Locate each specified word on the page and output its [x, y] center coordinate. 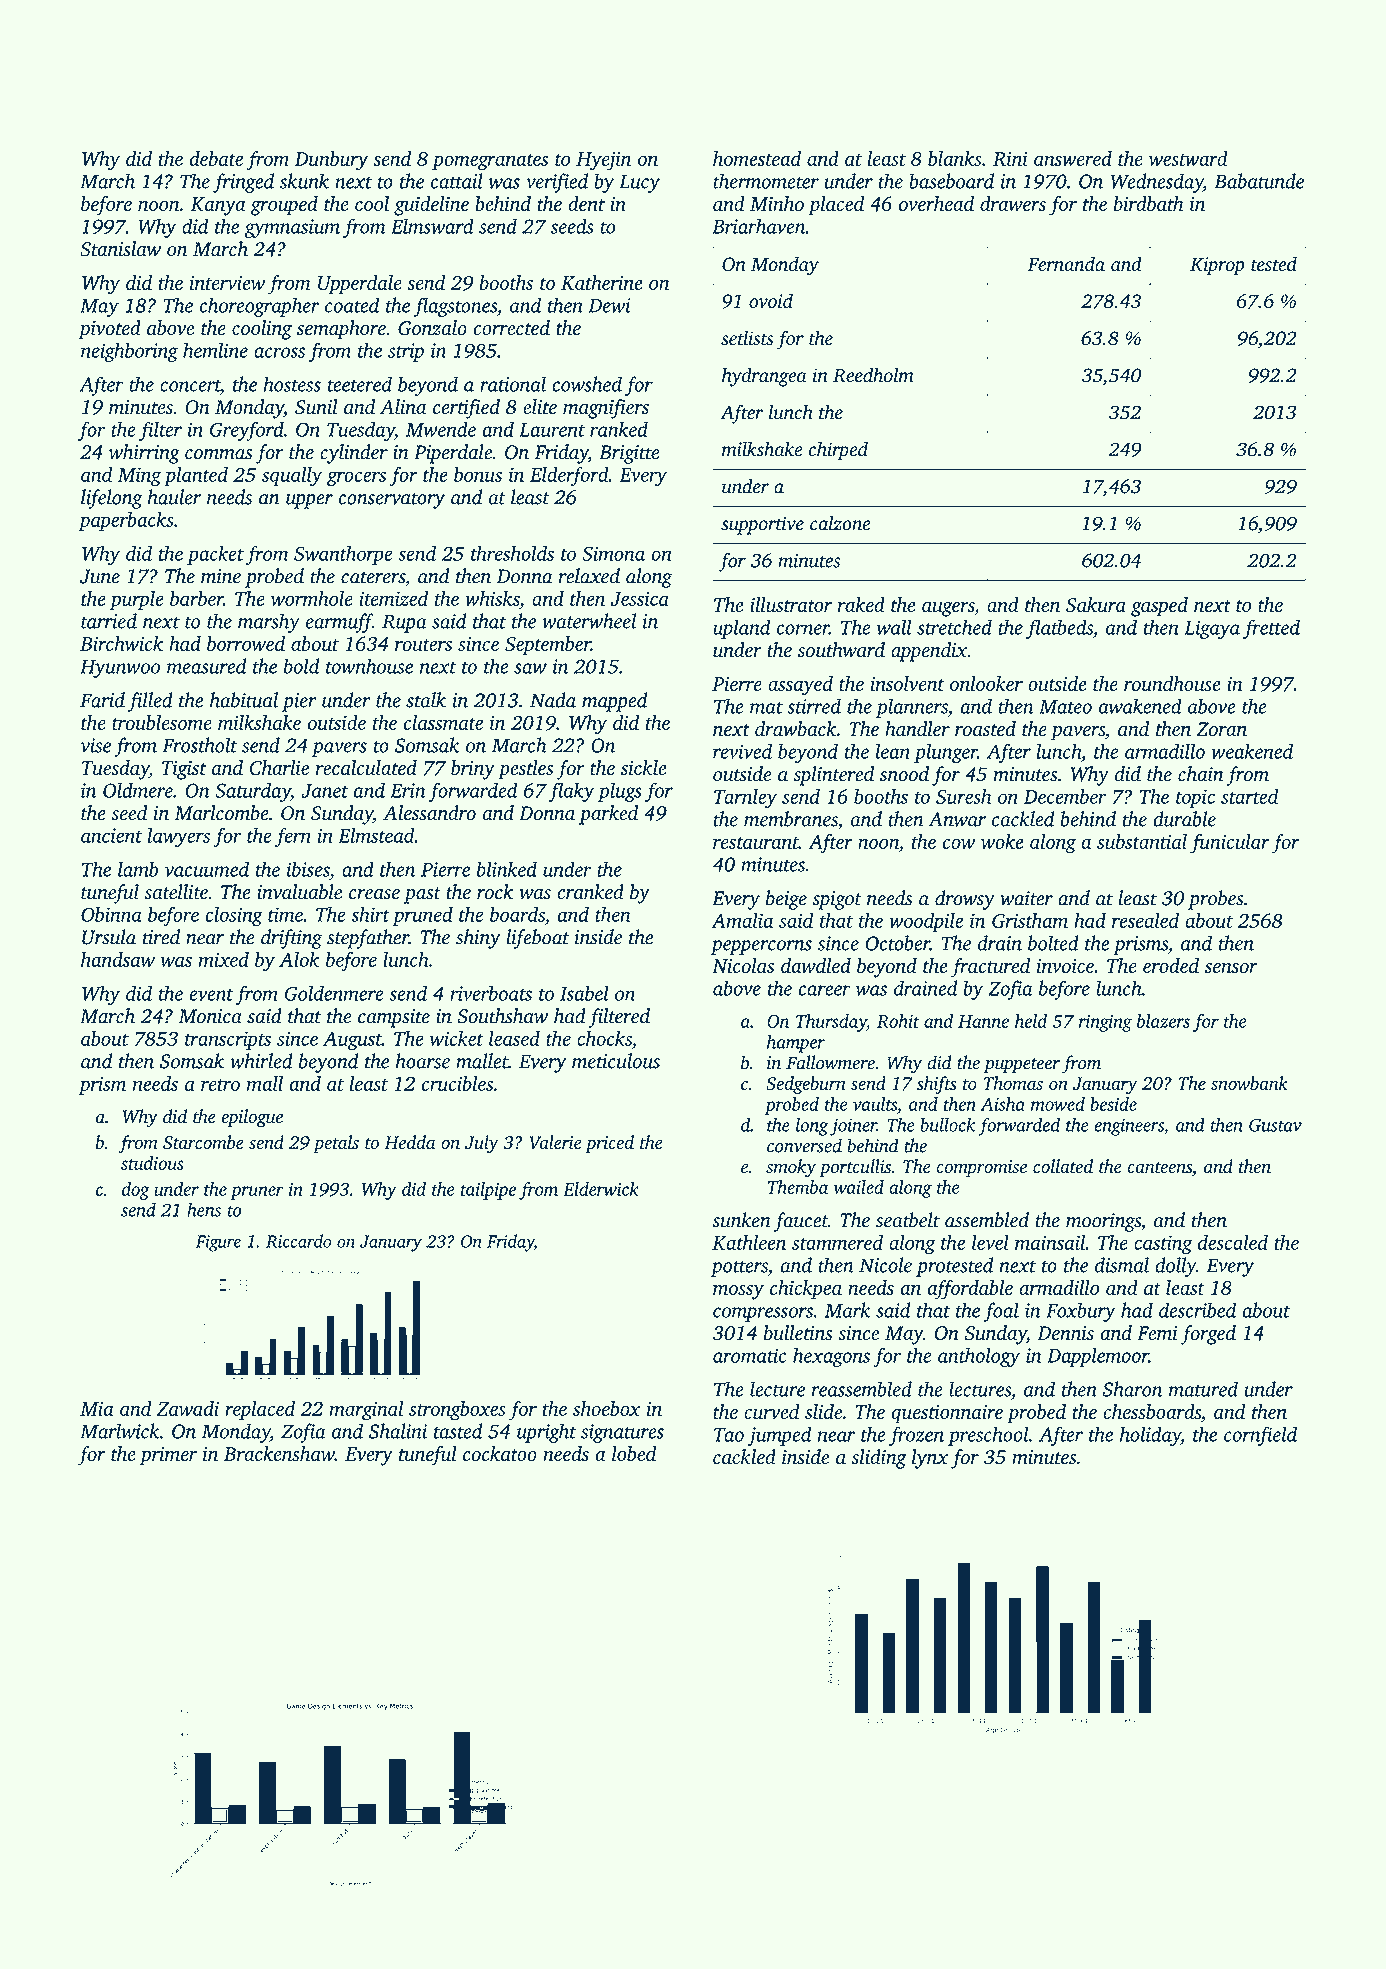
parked [608, 815]
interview [227, 282]
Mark [847, 1310]
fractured [990, 968]
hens [204, 1210]
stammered [837, 1242]
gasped [1159, 607]
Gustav [1275, 1125]
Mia [97, 1409]
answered [1073, 158]
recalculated [366, 767]
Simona [613, 553]
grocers [356, 479]
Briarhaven [758, 226]
